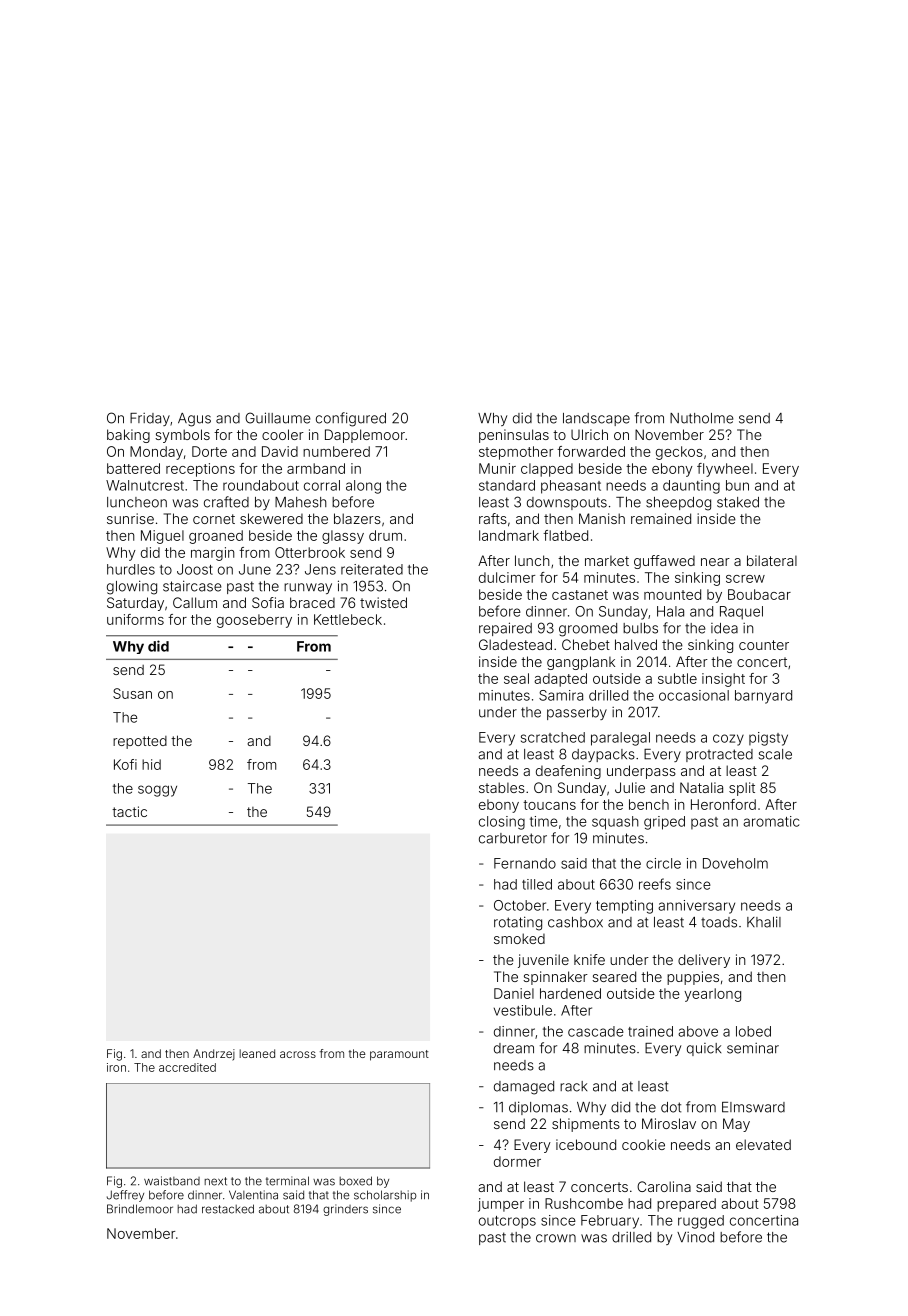 Image resolution: width=908 pixels, height=1316 pixels. Describe the element at coordinates (215, 1181) in the screenshot. I see `next` at that location.
